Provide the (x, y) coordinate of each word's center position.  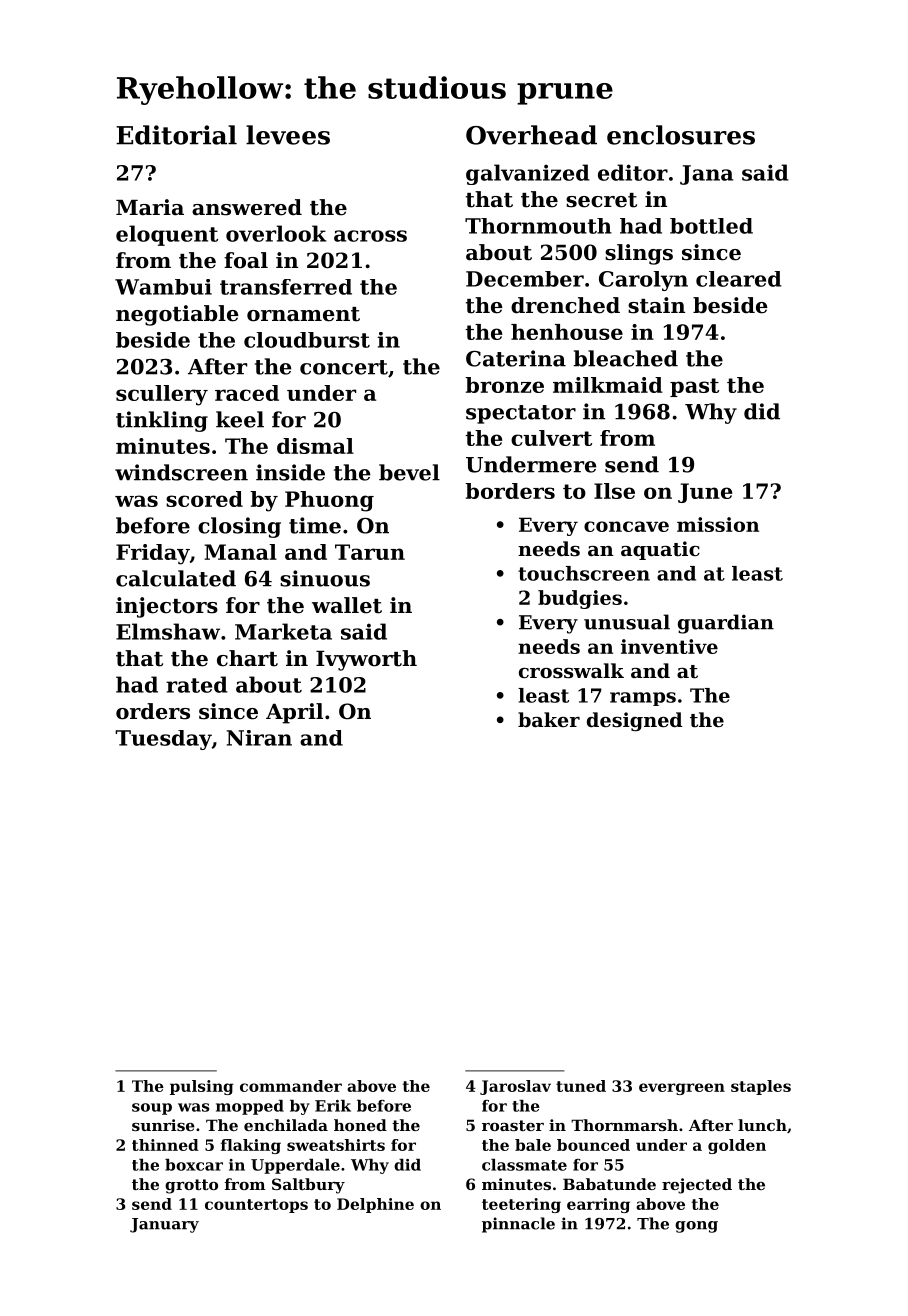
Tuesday (163, 740)
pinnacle (518, 1225)
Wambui (163, 287)
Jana (706, 175)
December (525, 279)
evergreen (682, 1089)
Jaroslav (515, 1087)
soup (152, 1109)
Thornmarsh (624, 1125)
